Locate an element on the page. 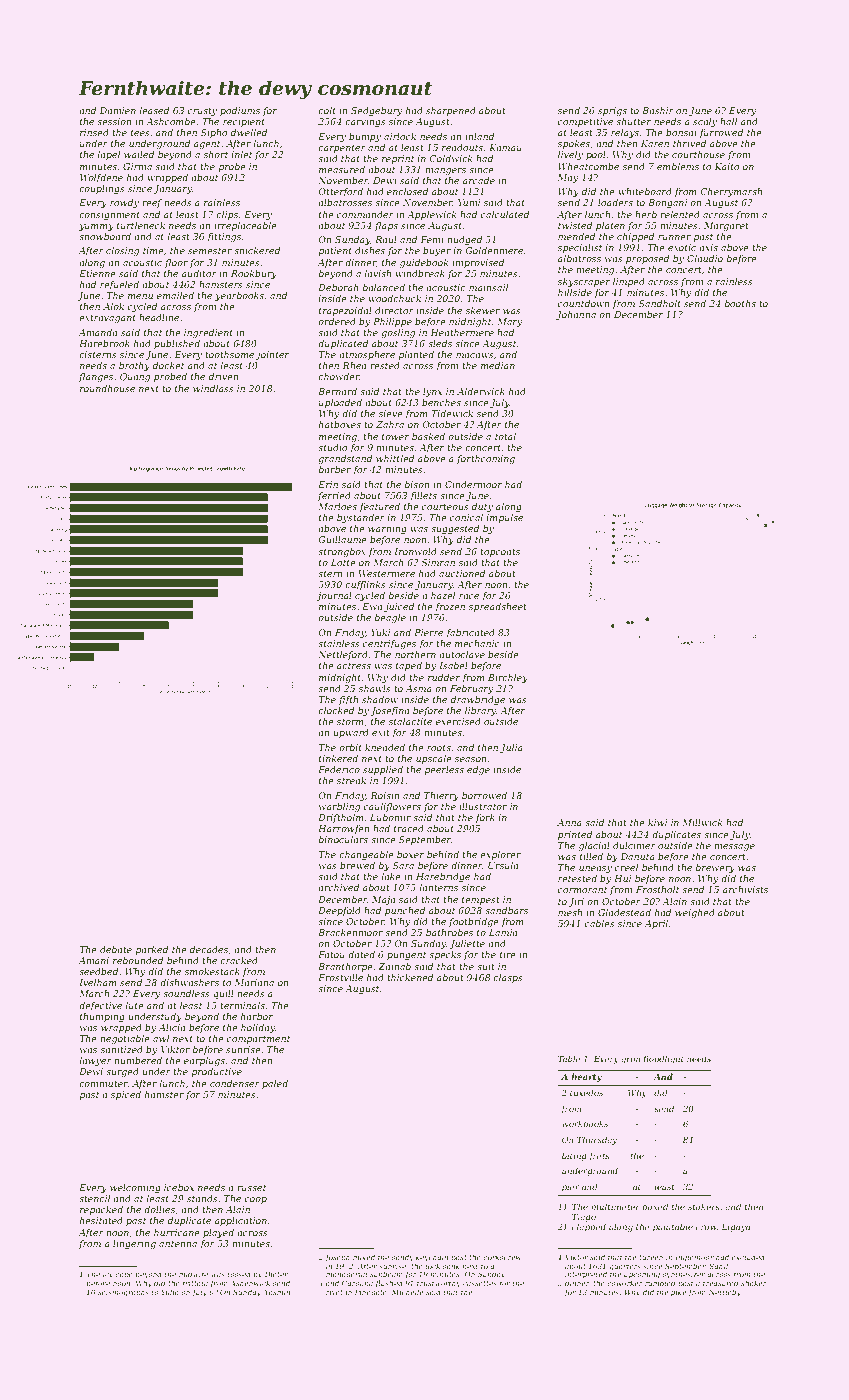 The image size is (849, 1400). journal is located at coordinates (334, 596).
